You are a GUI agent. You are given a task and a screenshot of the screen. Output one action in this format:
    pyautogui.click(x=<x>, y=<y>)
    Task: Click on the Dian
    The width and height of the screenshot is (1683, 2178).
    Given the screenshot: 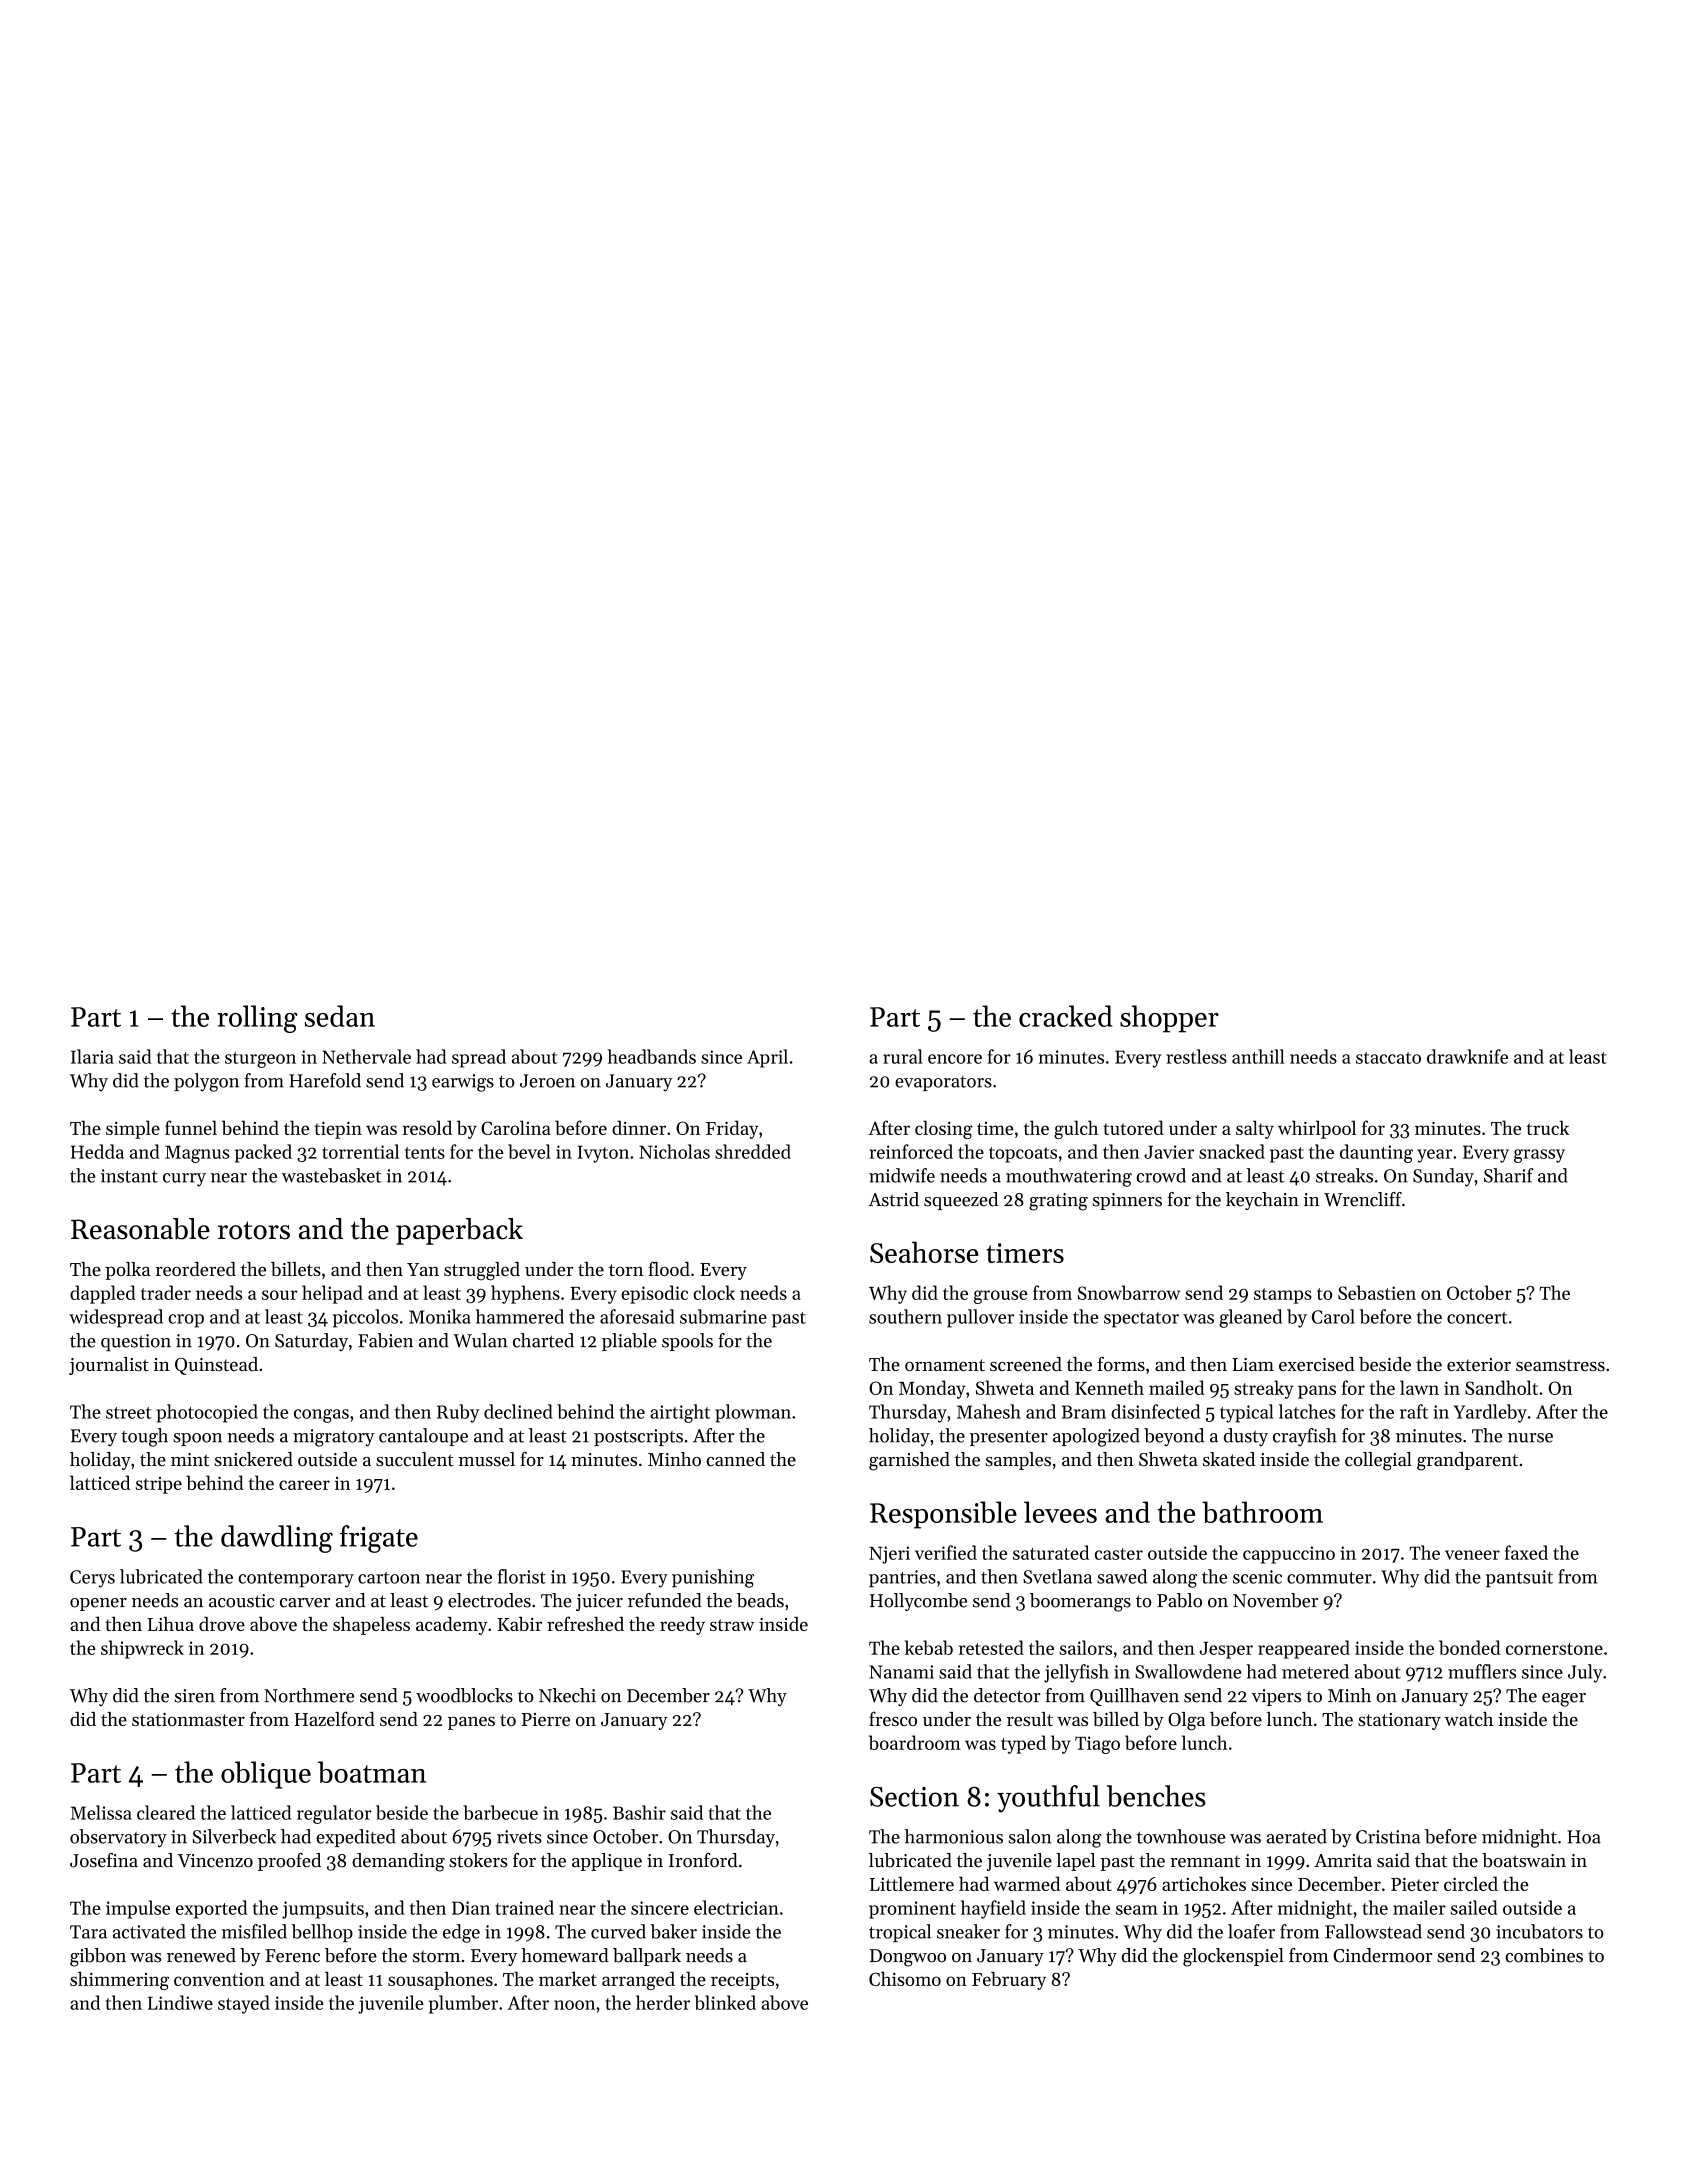 What is the action you would take?
    pyautogui.click(x=471, y=1908)
